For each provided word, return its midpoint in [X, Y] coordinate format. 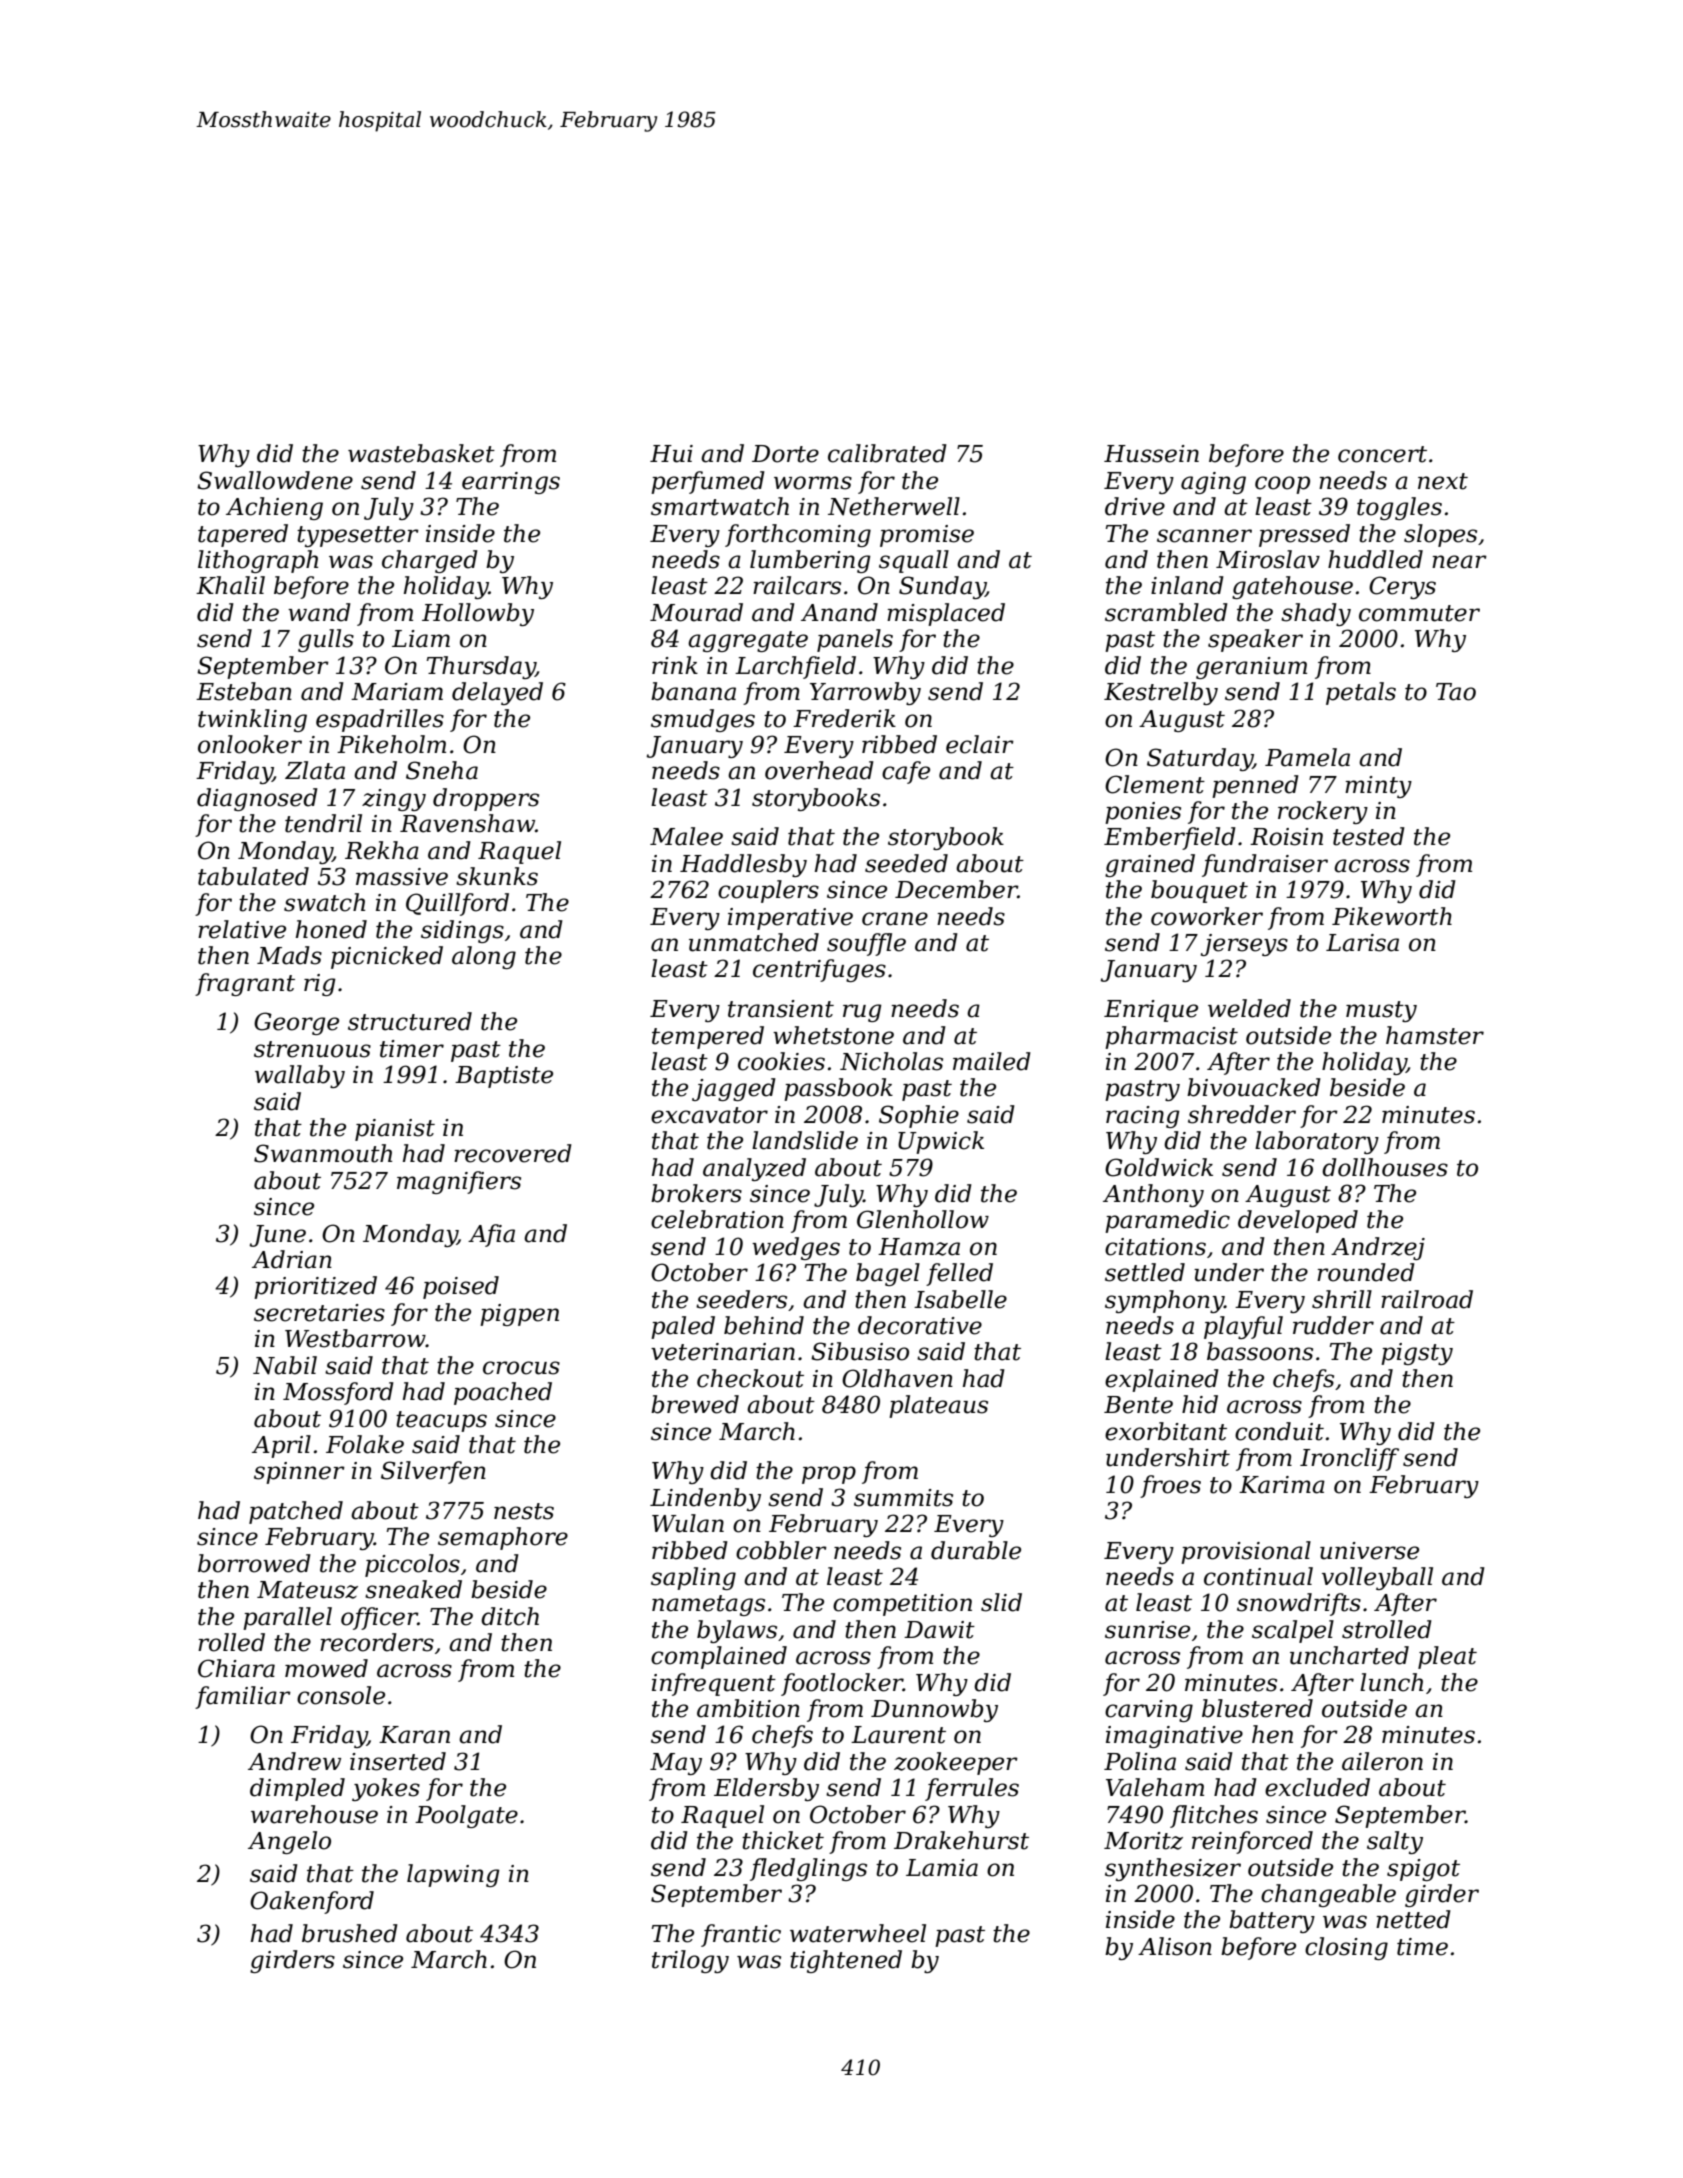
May [676, 1764]
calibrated [887, 453]
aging [1213, 483]
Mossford [338, 1393]
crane [895, 919]
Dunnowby [934, 1710]
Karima [1282, 1485]
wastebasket [421, 453]
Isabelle [960, 1299]
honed [331, 929]
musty [1381, 1011]
